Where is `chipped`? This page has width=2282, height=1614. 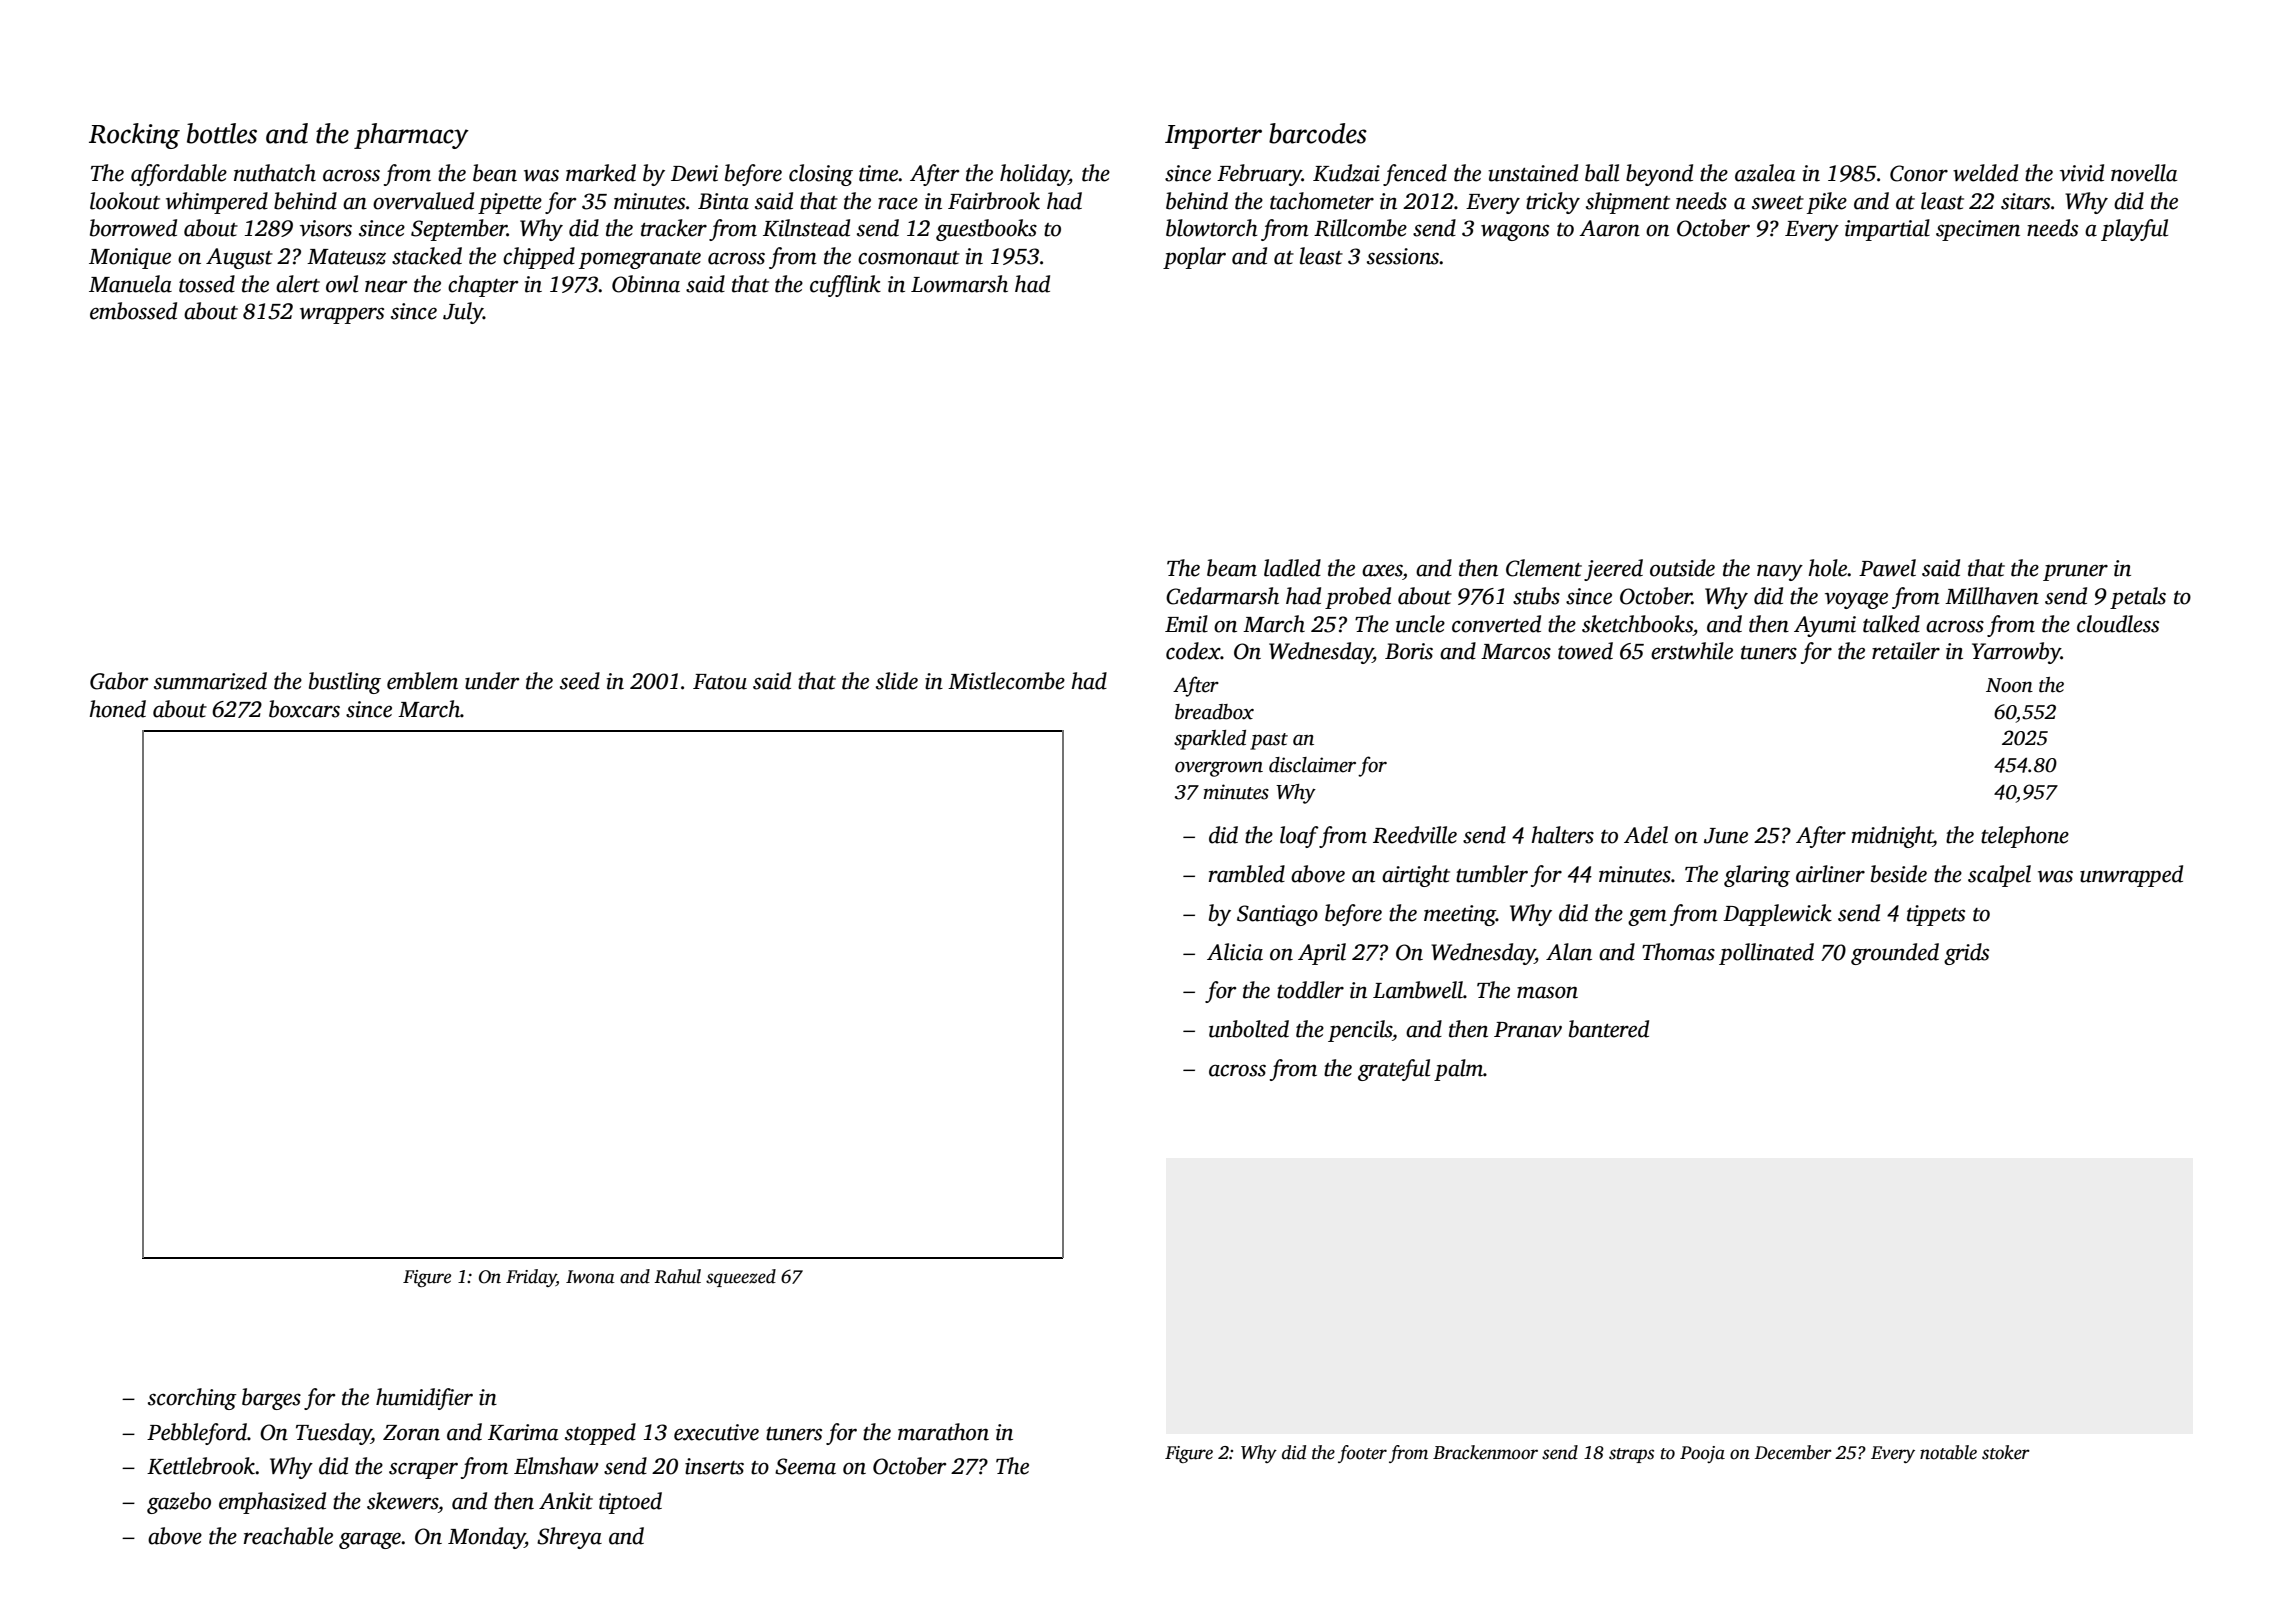
chipped is located at coordinates (539, 258).
